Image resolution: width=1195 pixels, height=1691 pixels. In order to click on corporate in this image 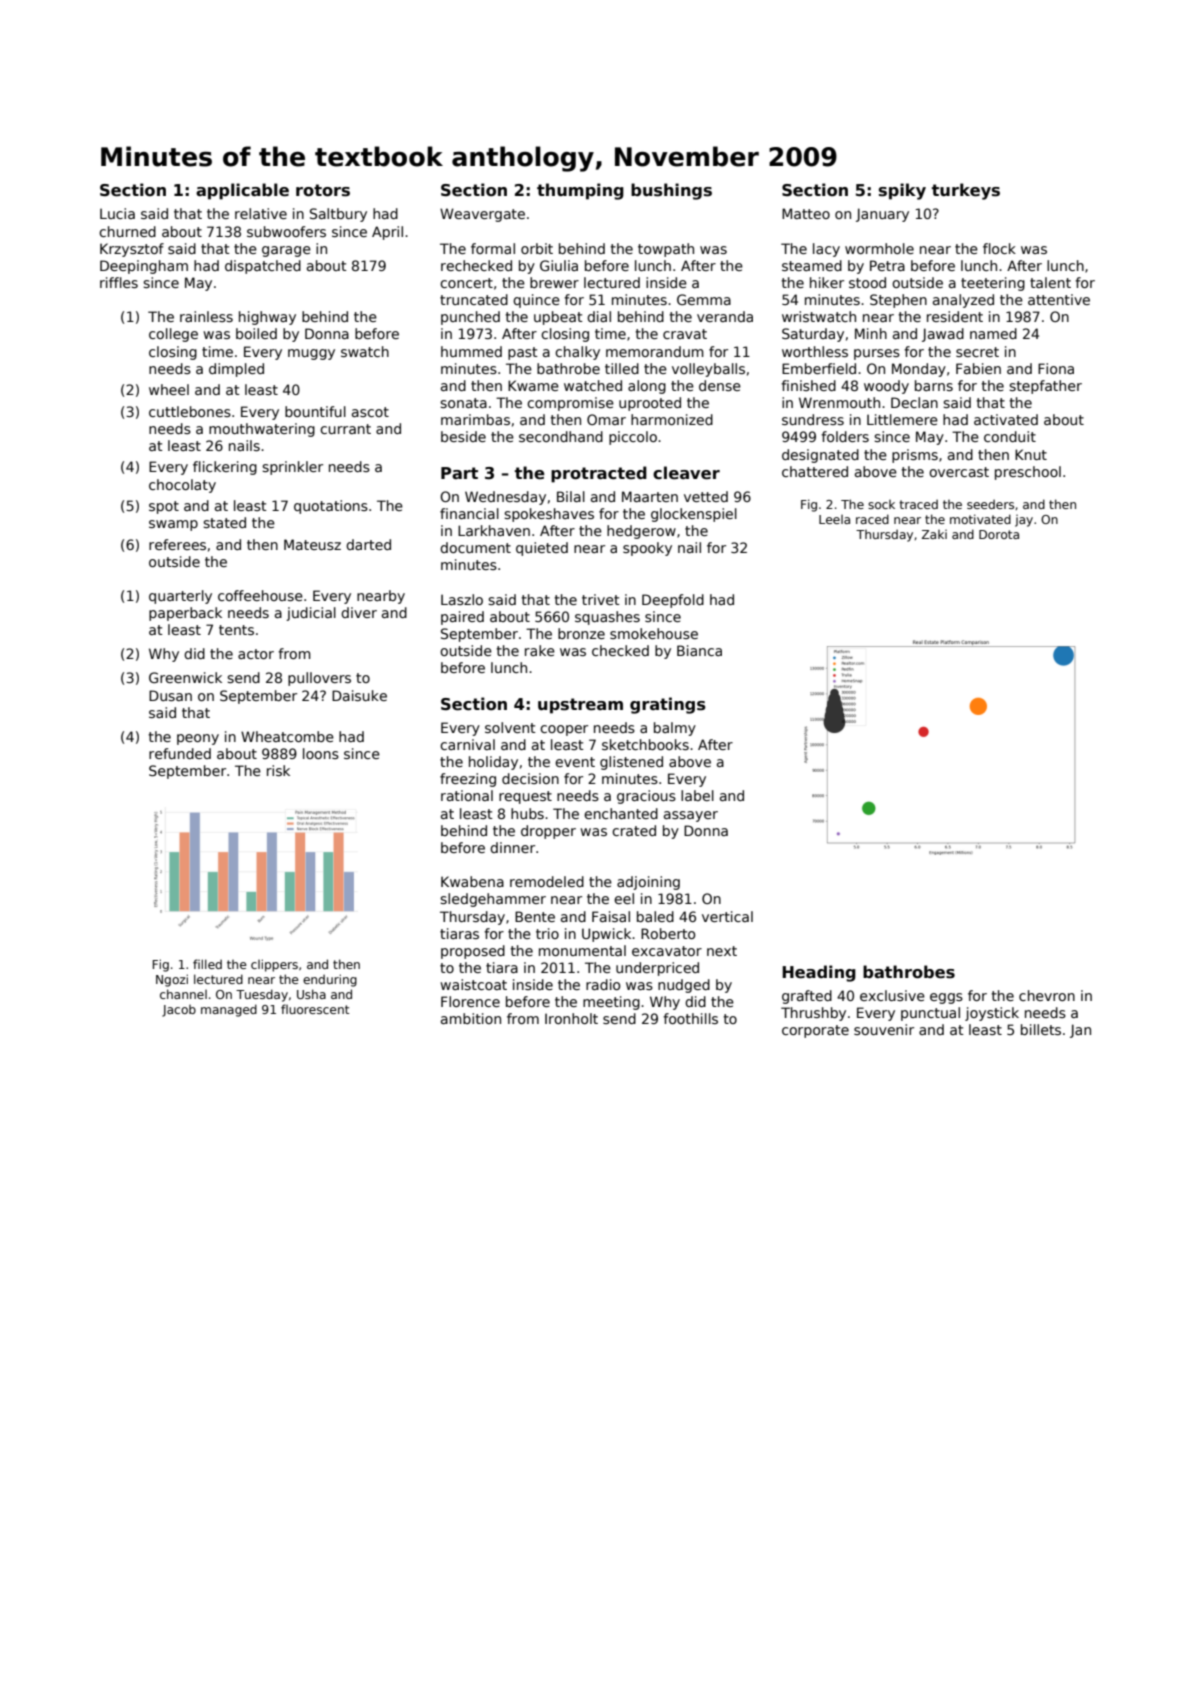, I will do `click(815, 1031)`.
